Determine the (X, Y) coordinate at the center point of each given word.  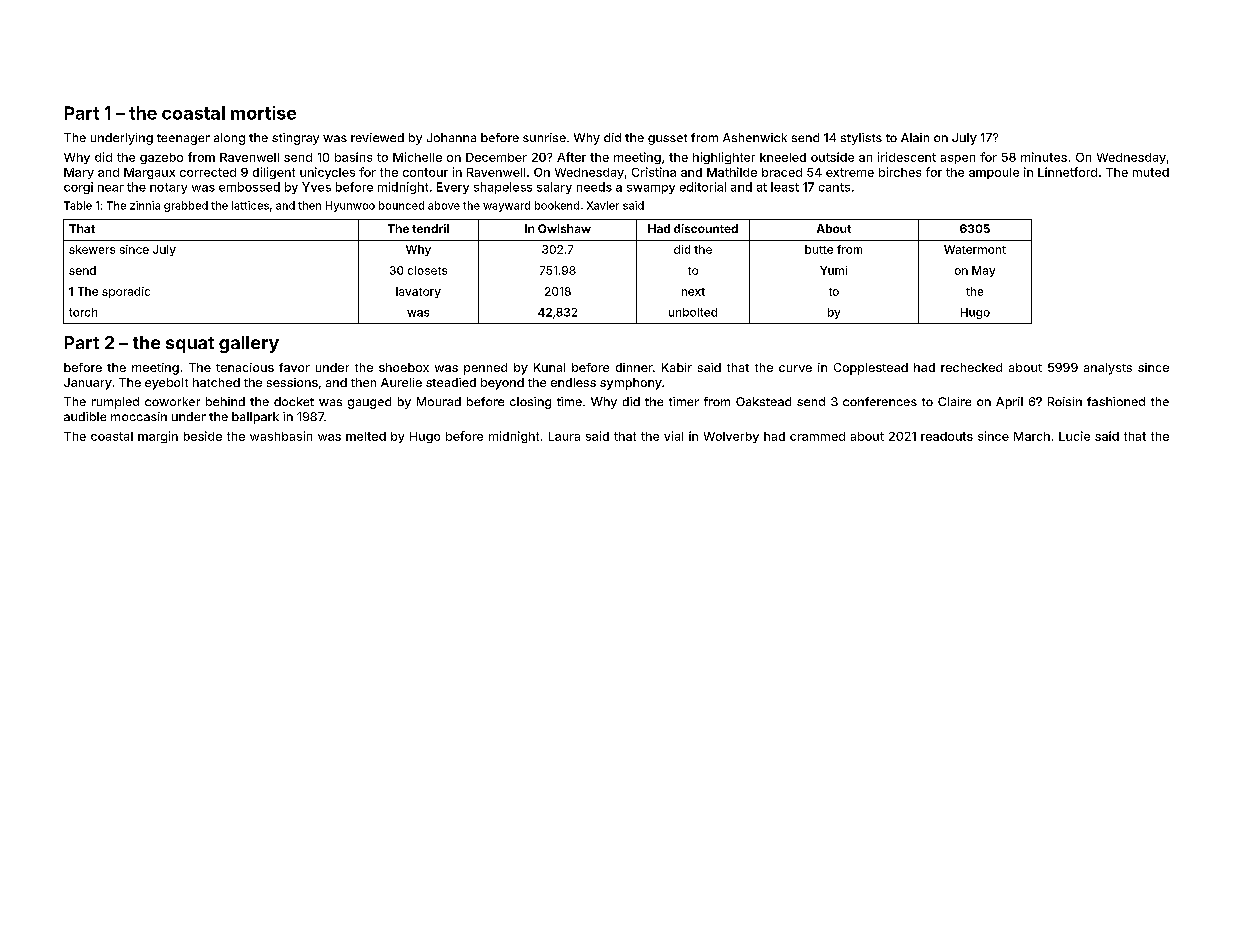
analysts (1108, 369)
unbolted (693, 312)
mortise (263, 113)
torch (83, 312)
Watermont (975, 249)
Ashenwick (755, 137)
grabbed (186, 206)
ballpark (255, 418)
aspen (958, 159)
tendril (430, 228)
